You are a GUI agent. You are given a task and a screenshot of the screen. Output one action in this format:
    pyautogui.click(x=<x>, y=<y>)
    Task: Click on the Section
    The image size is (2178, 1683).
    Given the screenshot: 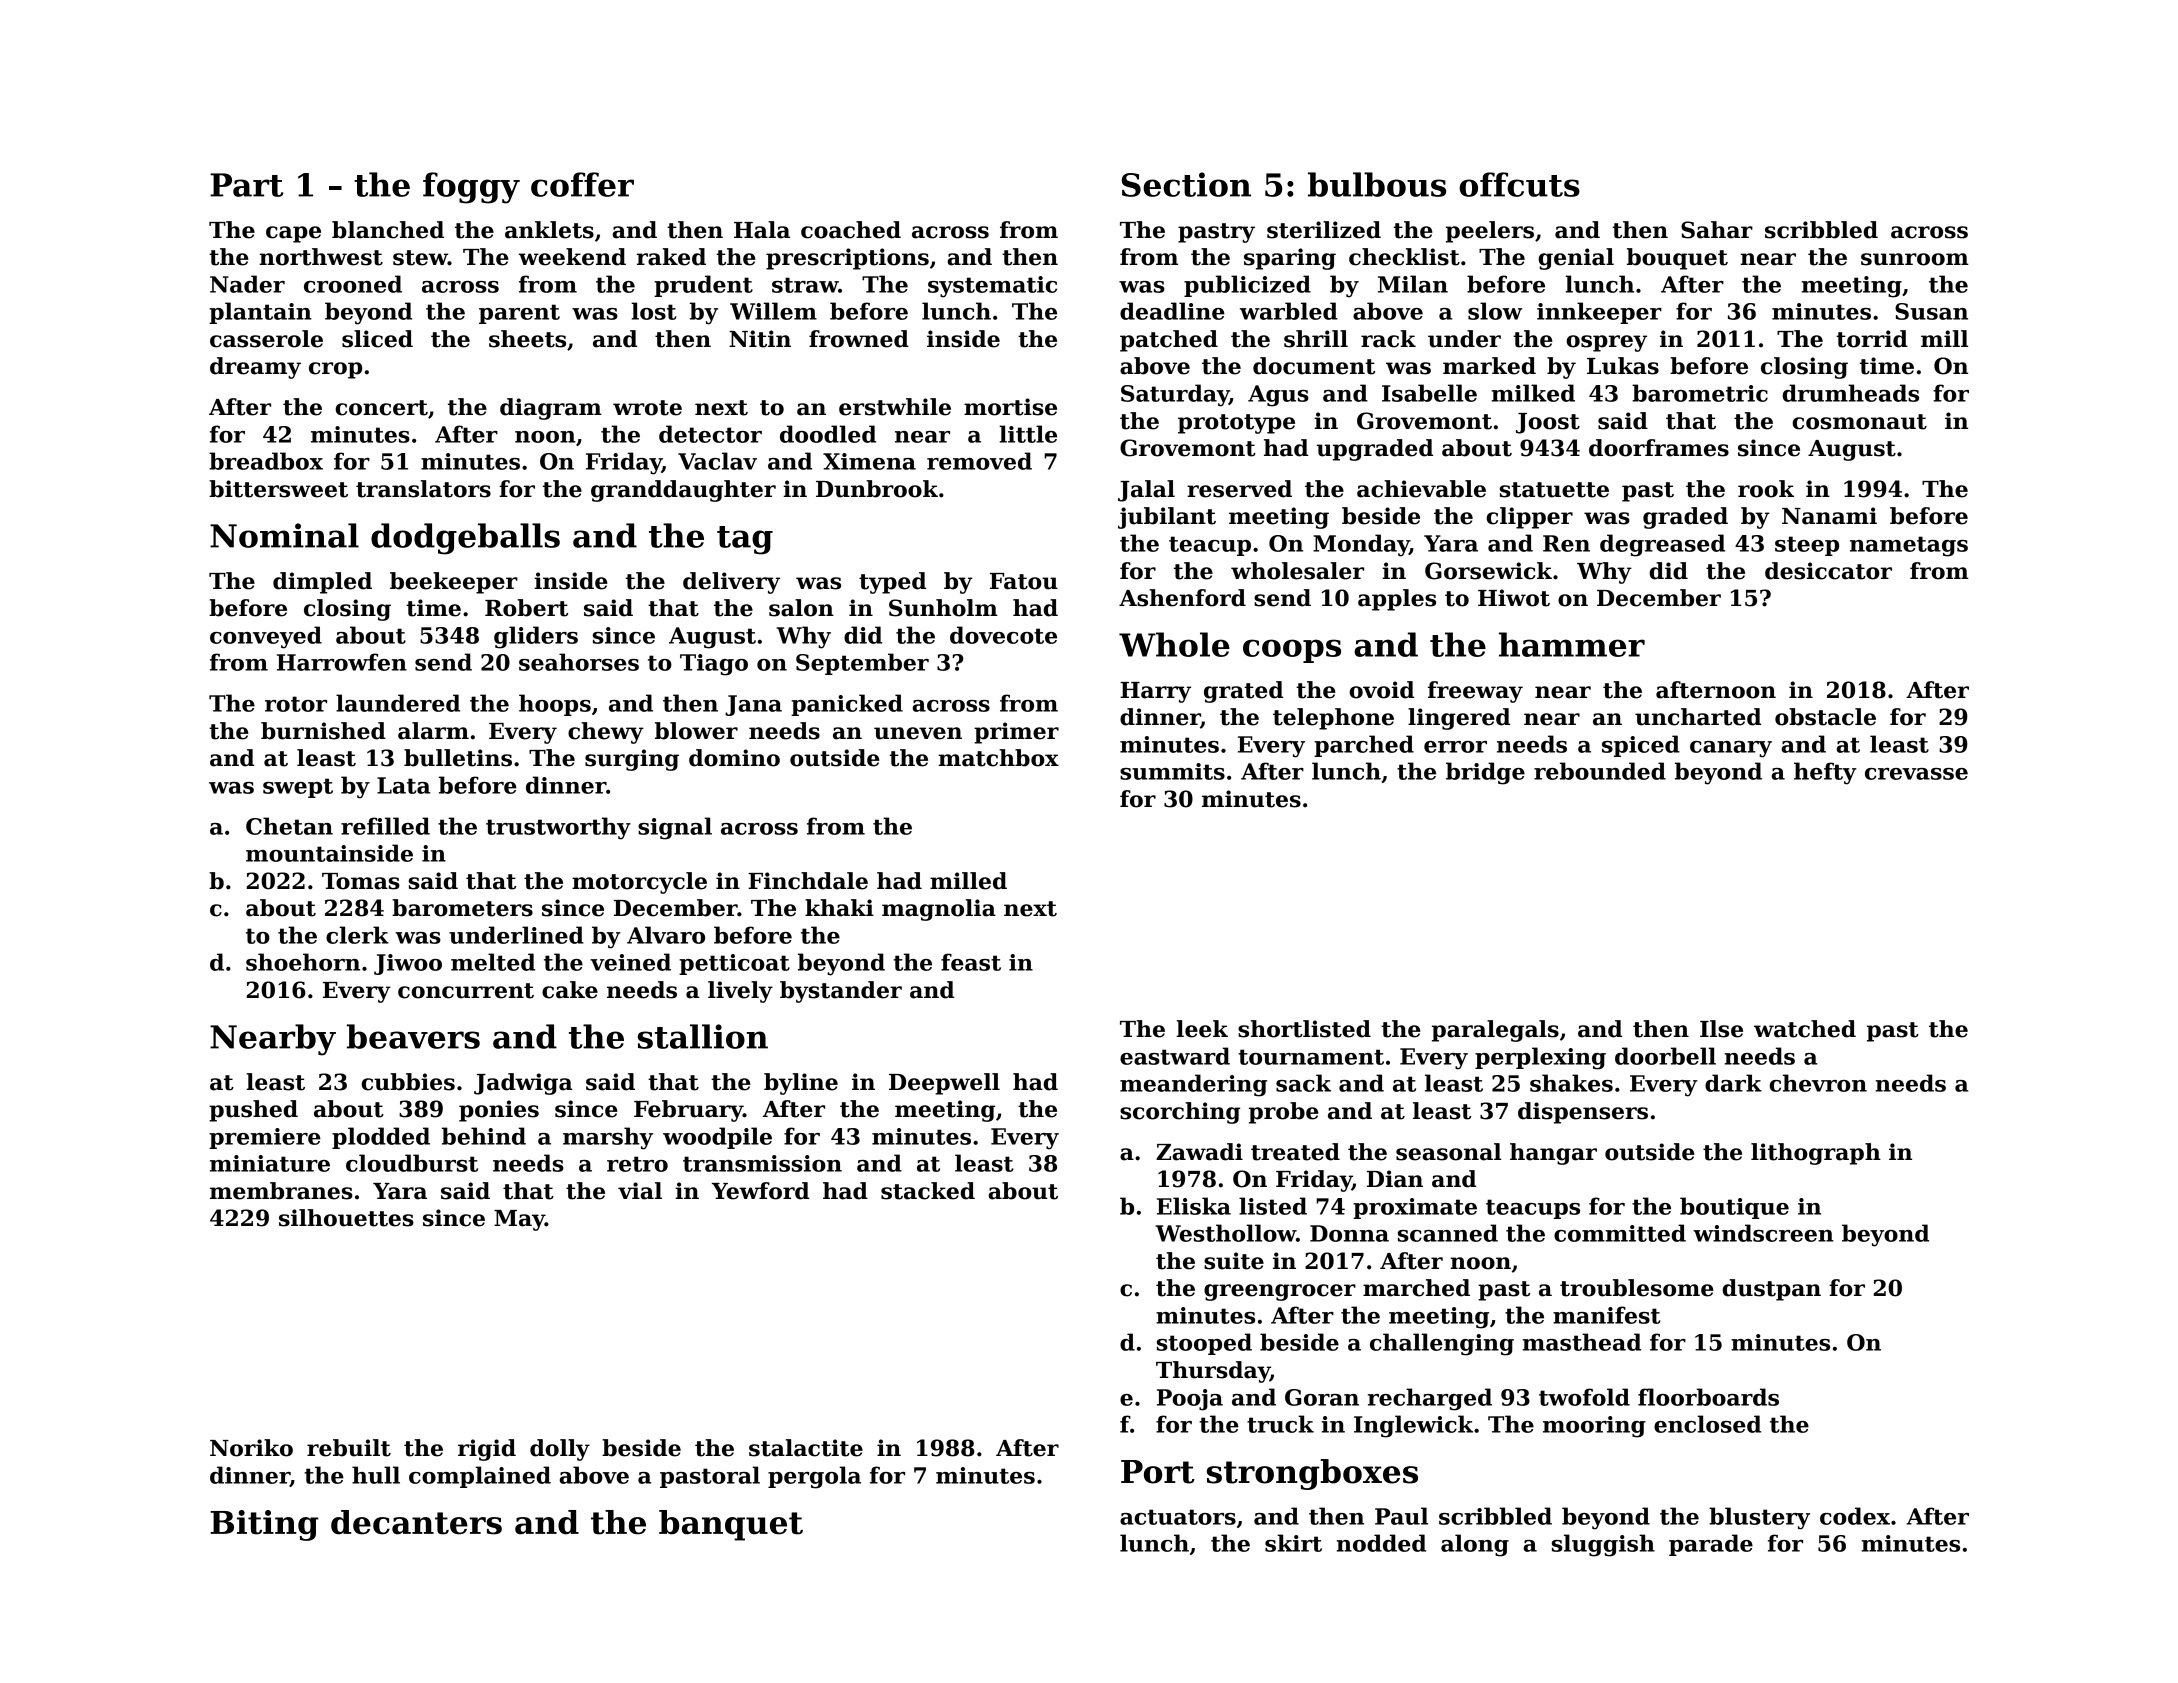 What is the action you would take?
    pyautogui.click(x=1186, y=184)
